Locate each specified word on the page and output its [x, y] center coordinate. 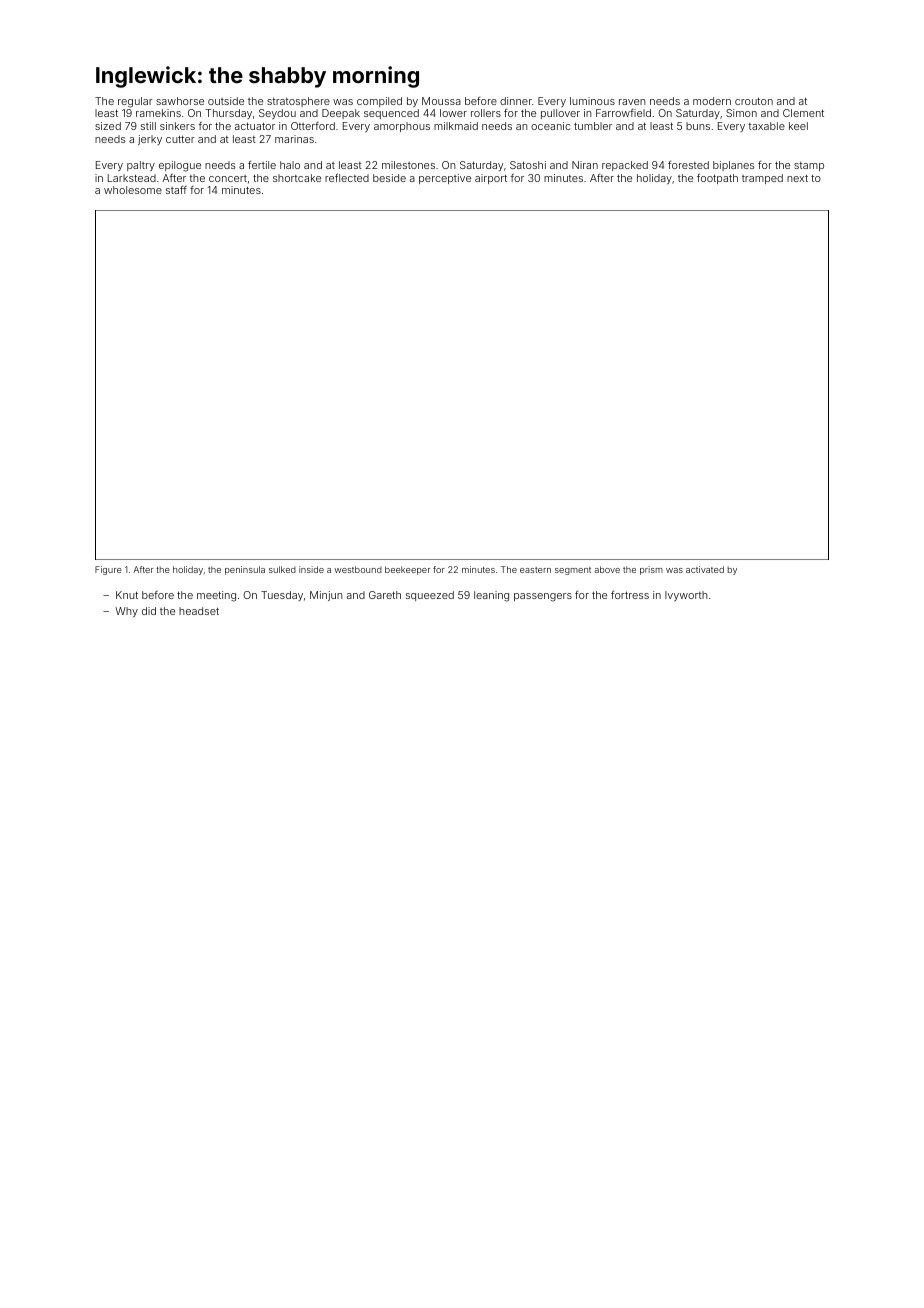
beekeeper [407, 570]
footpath [717, 178]
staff [176, 190]
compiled [379, 102]
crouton [754, 101]
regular [135, 102]
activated [705, 569]
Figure [108, 570]
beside [389, 178]
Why [126, 612]
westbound [358, 569]
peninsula [245, 570]
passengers [543, 597]
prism [651, 570]
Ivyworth [686, 596]
